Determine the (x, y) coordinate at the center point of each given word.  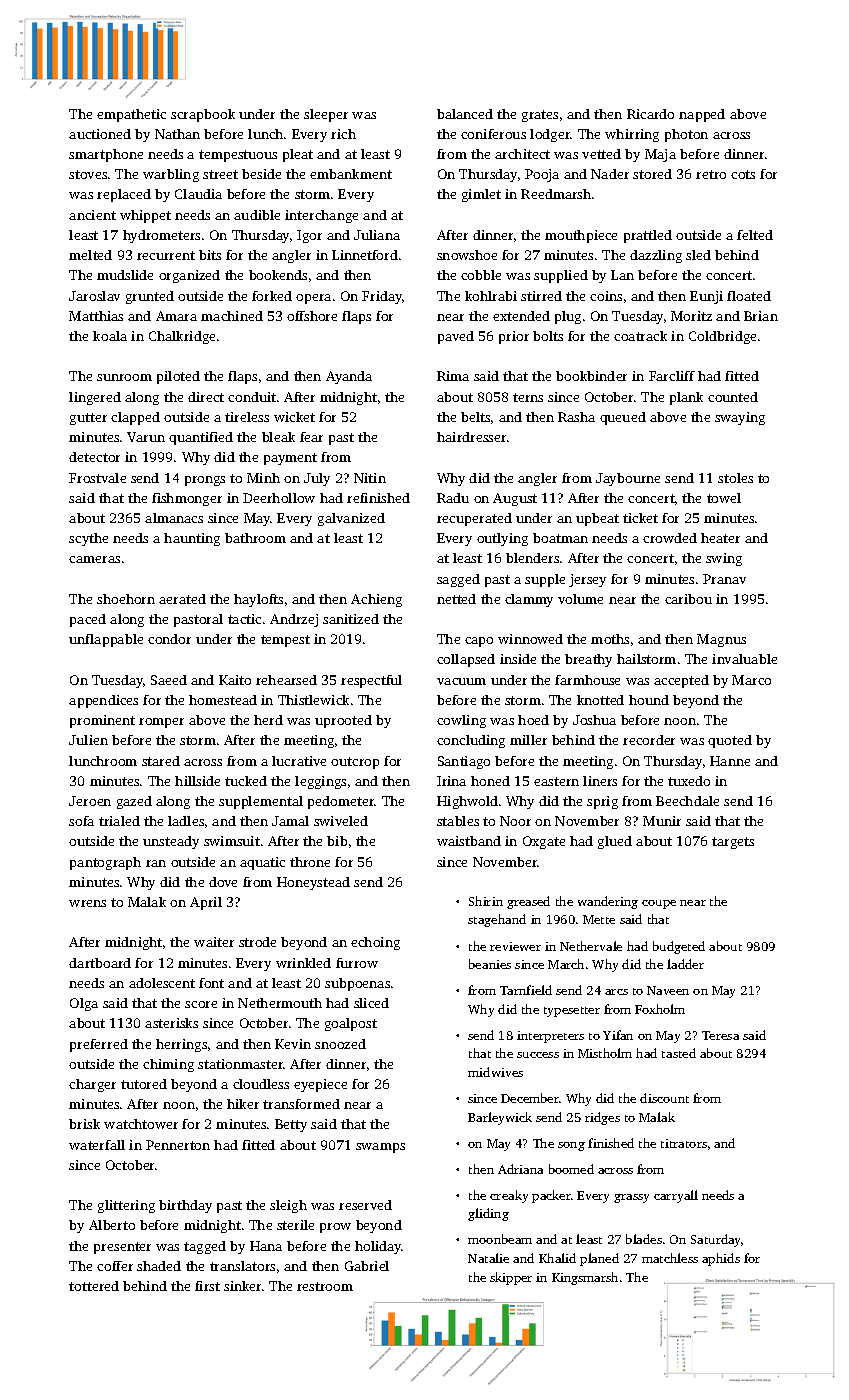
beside (261, 174)
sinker (242, 1286)
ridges (602, 1118)
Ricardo (650, 114)
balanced (465, 114)
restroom (325, 1286)
